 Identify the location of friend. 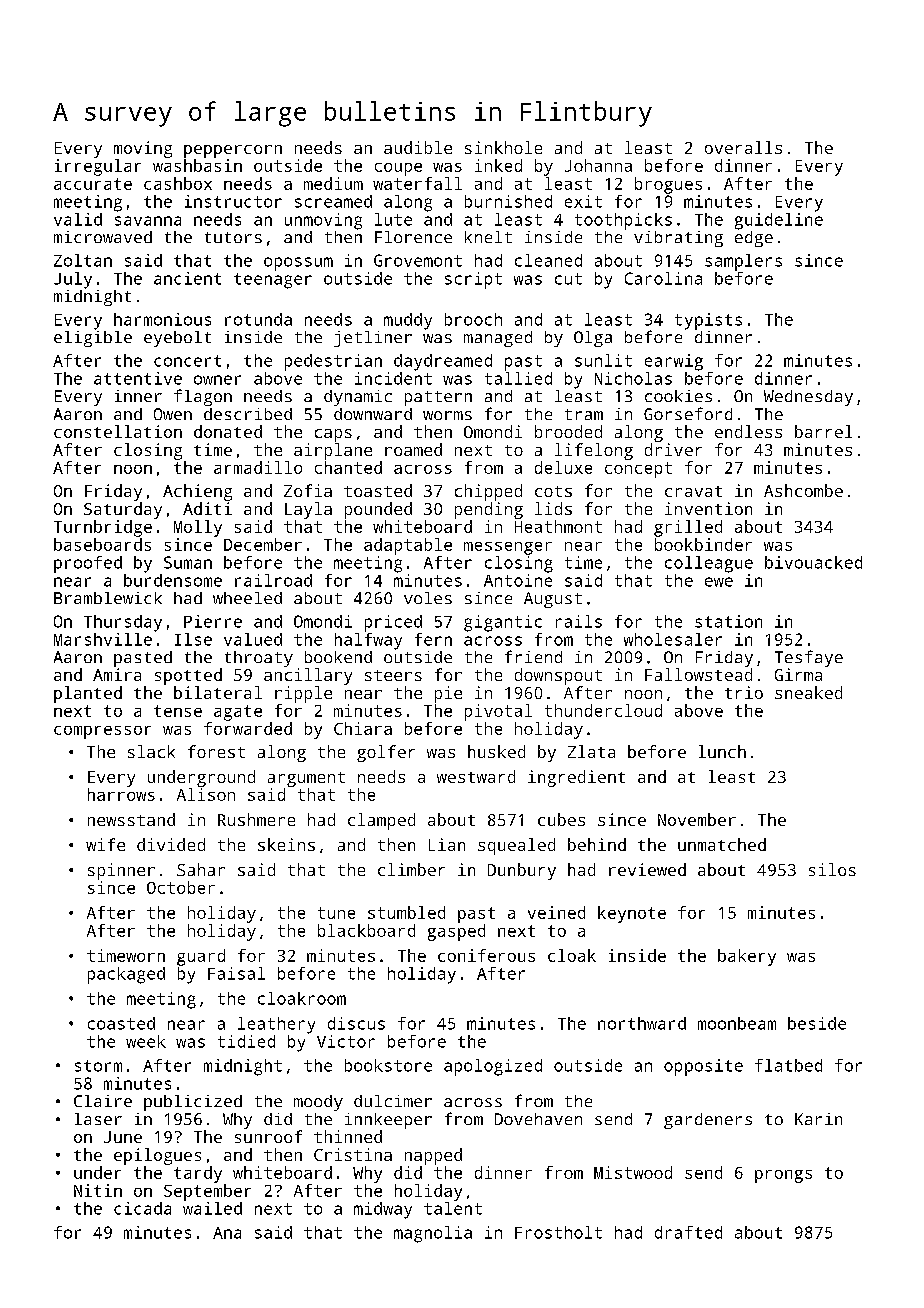
(533, 656).
